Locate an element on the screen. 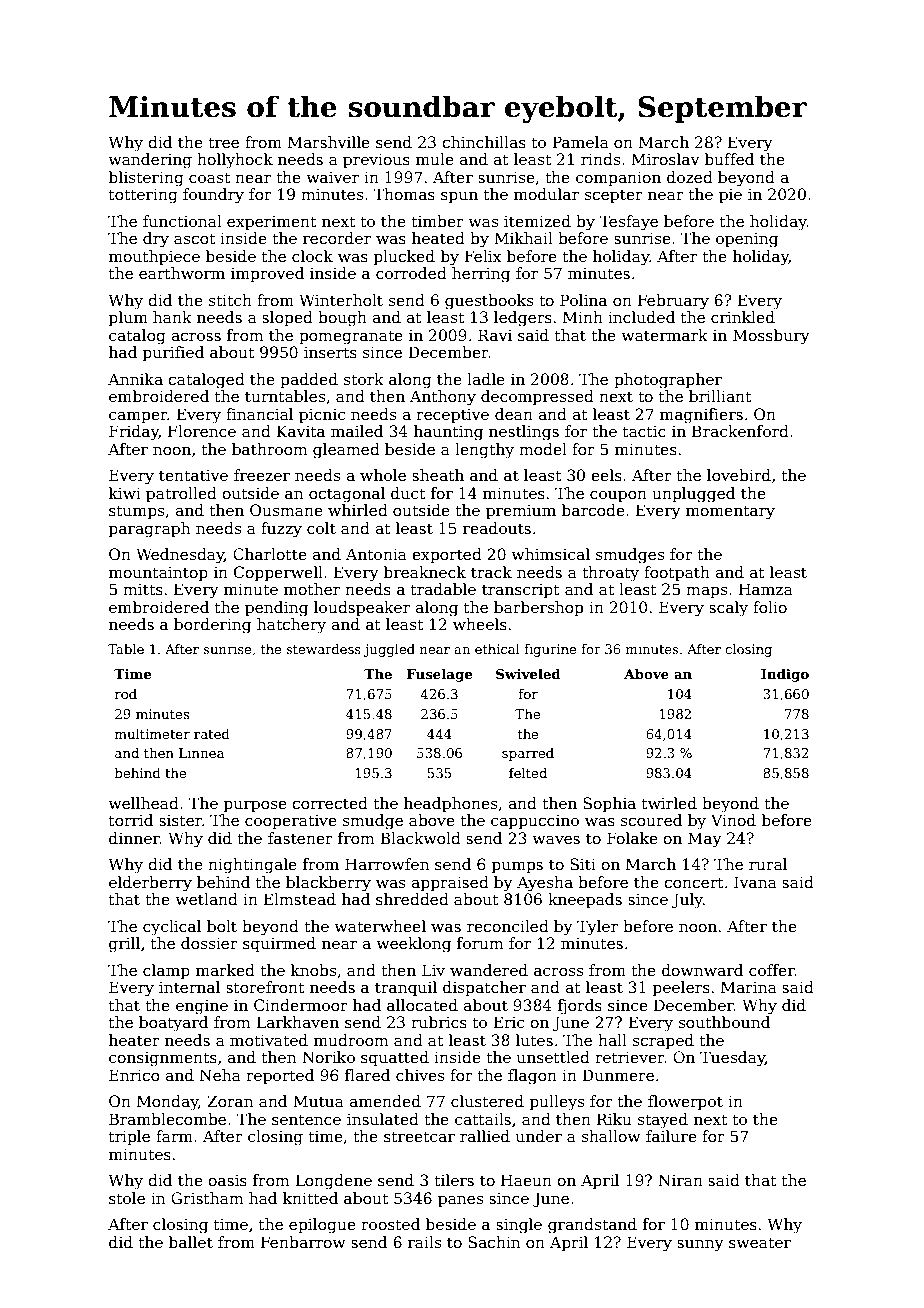 The width and height of the screenshot is (924, 1308). momentary is located at coordinates (730, 512).
